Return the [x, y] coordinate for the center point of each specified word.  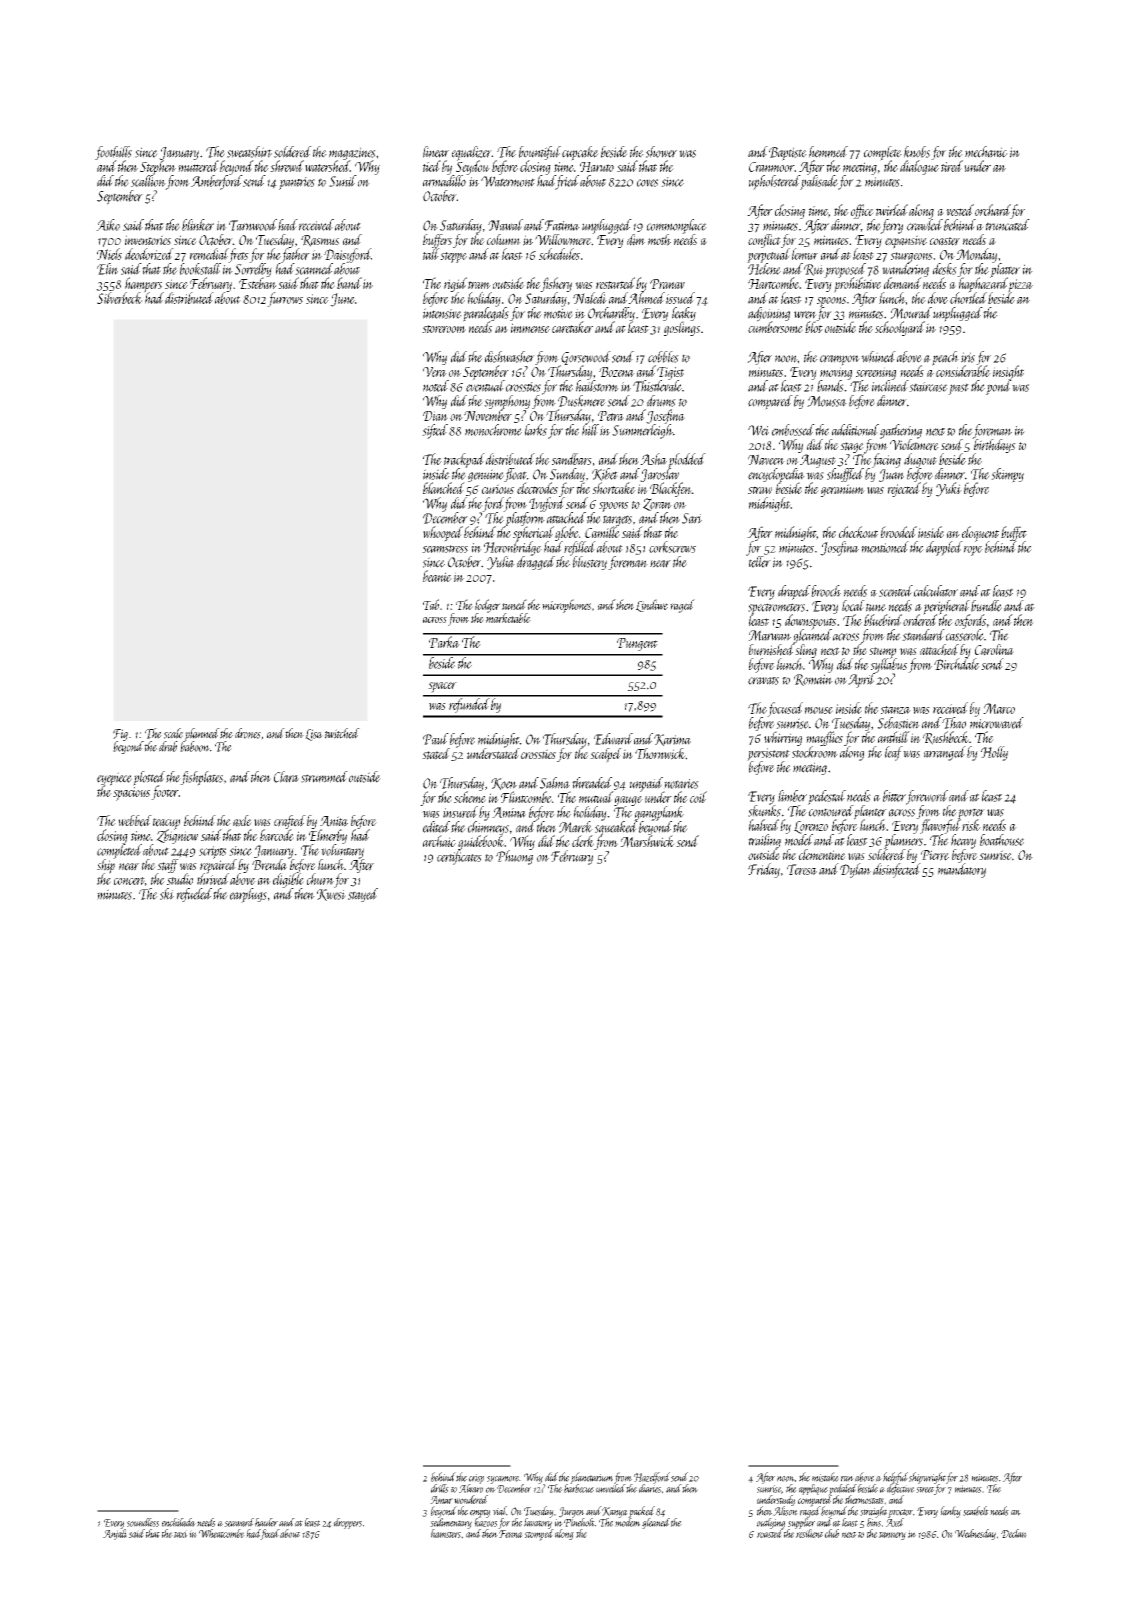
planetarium [591, 1478]
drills [440, 1488]
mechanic [986, 152]
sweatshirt [249, 152]
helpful [895, 1478]
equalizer [472, 153]
